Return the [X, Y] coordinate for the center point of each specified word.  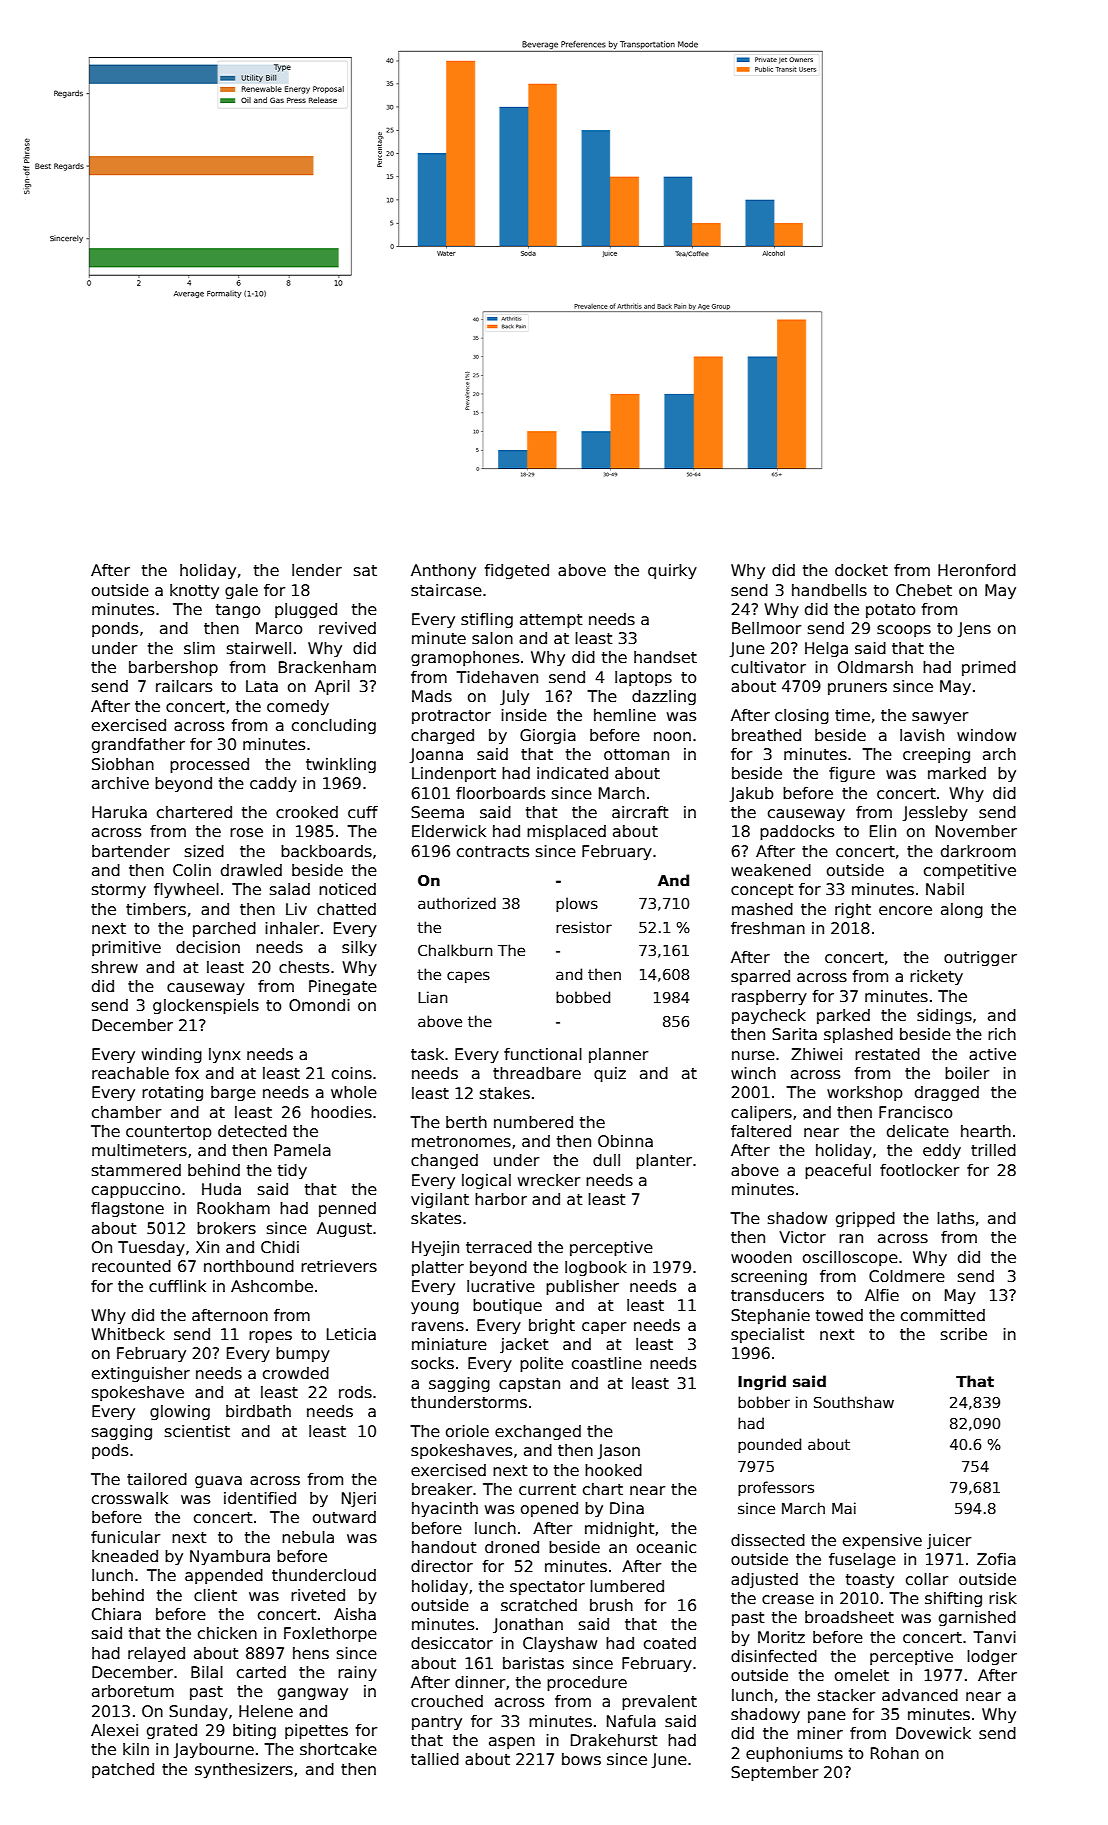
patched [123, 1770]
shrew [115, 967]
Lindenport [454, 774]
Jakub [752, 794]
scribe [964, 1334]
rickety [936, 977]
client [215, 1595]
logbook [596, 1268]
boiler [967, 1073]
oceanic [666, 1547]
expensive [882, 1541]
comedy [298, 707]
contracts [493, 852]
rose [246, 833]
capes [468, 977]
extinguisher [141, 1374]
